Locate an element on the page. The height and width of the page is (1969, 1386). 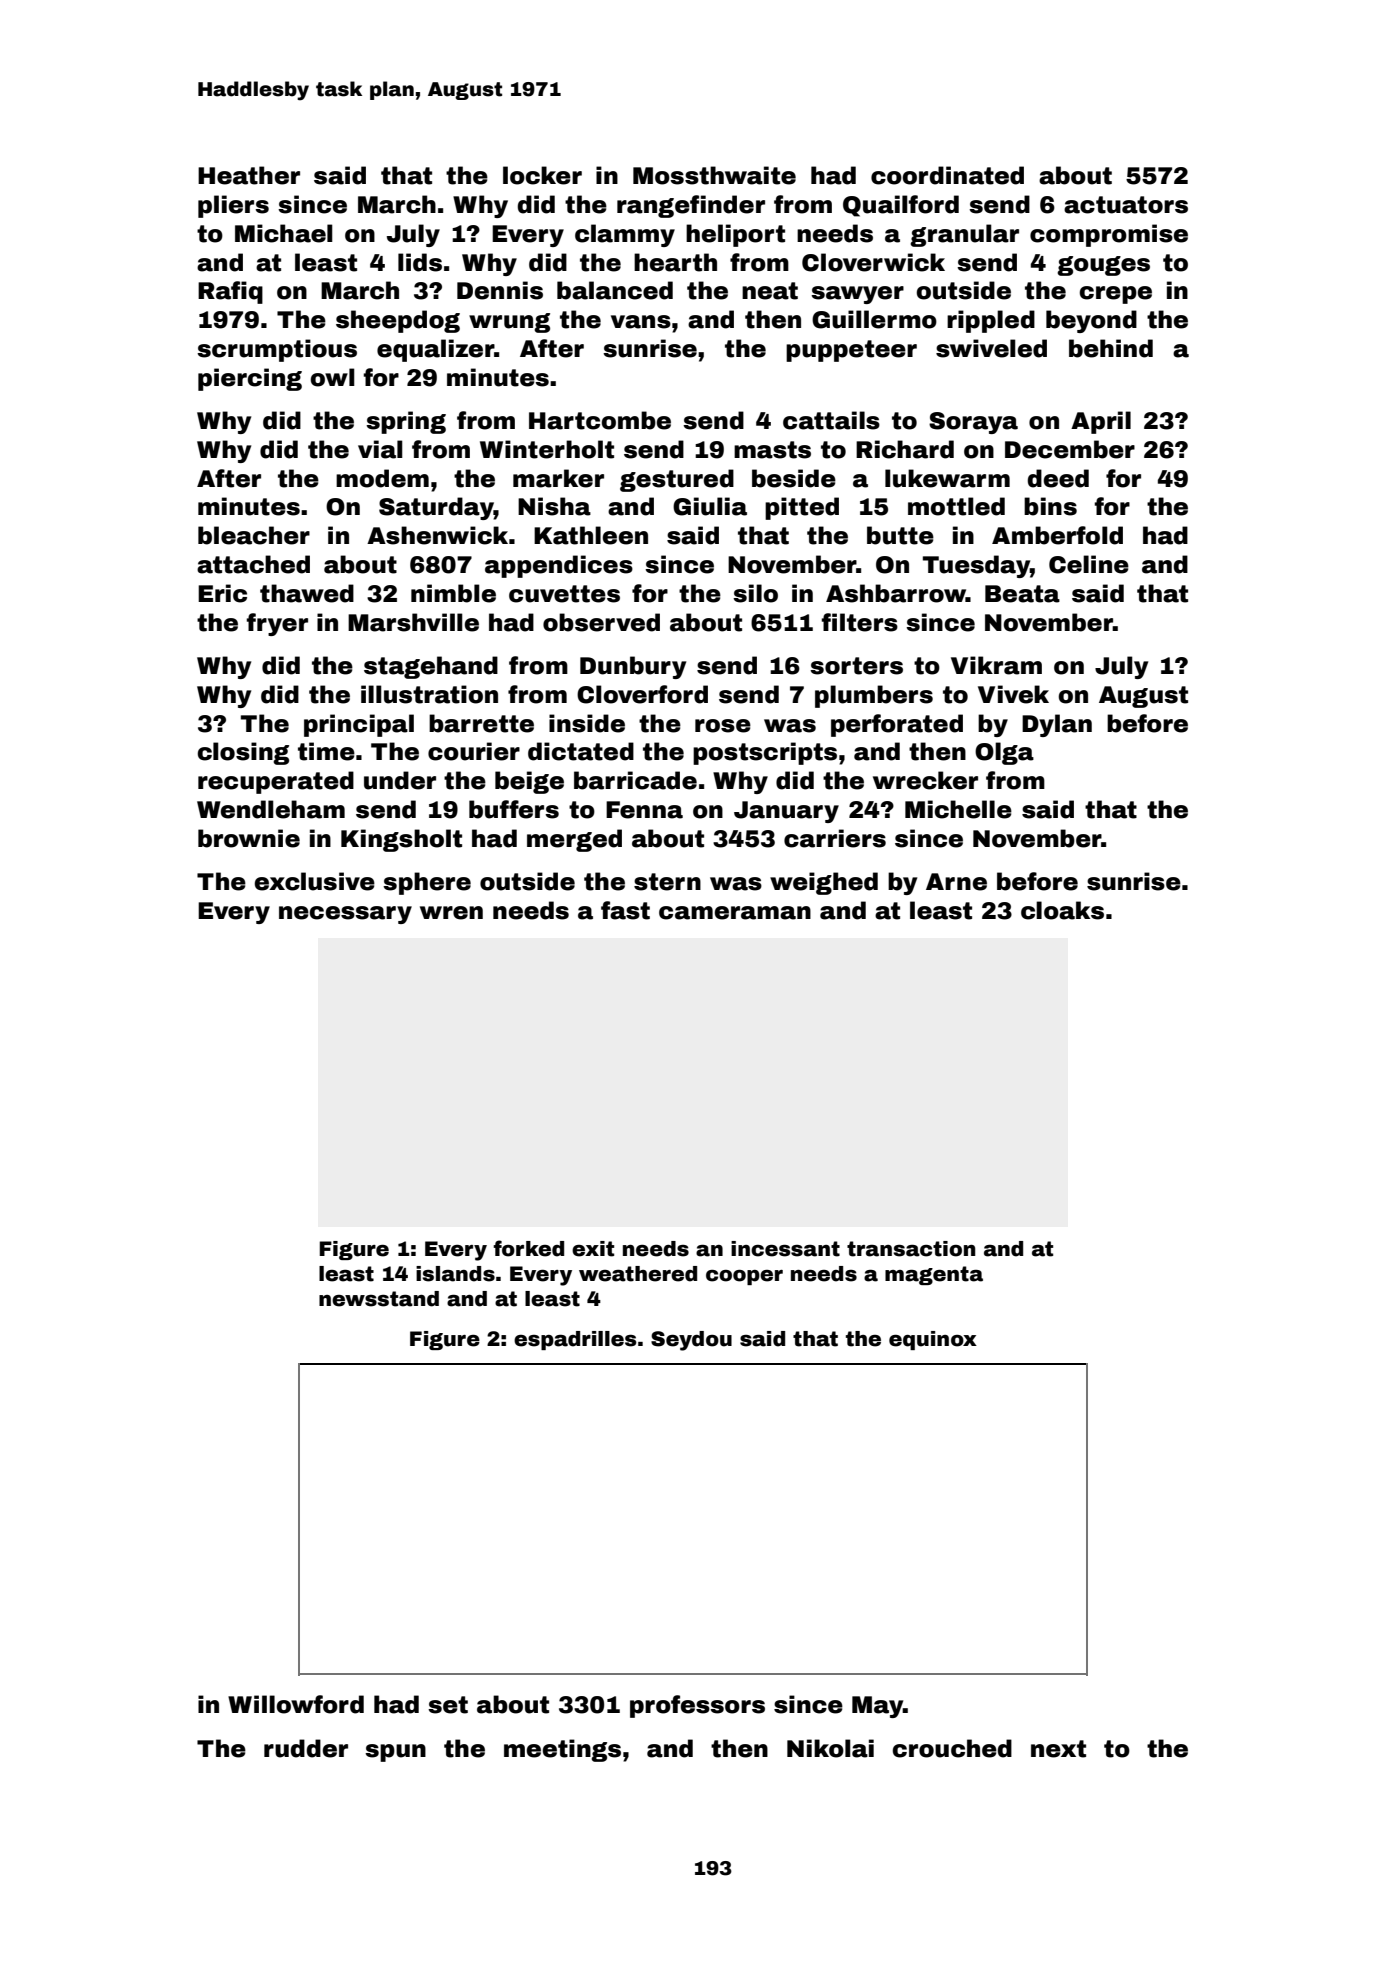
necessary is located at coordinates (345, 915).
